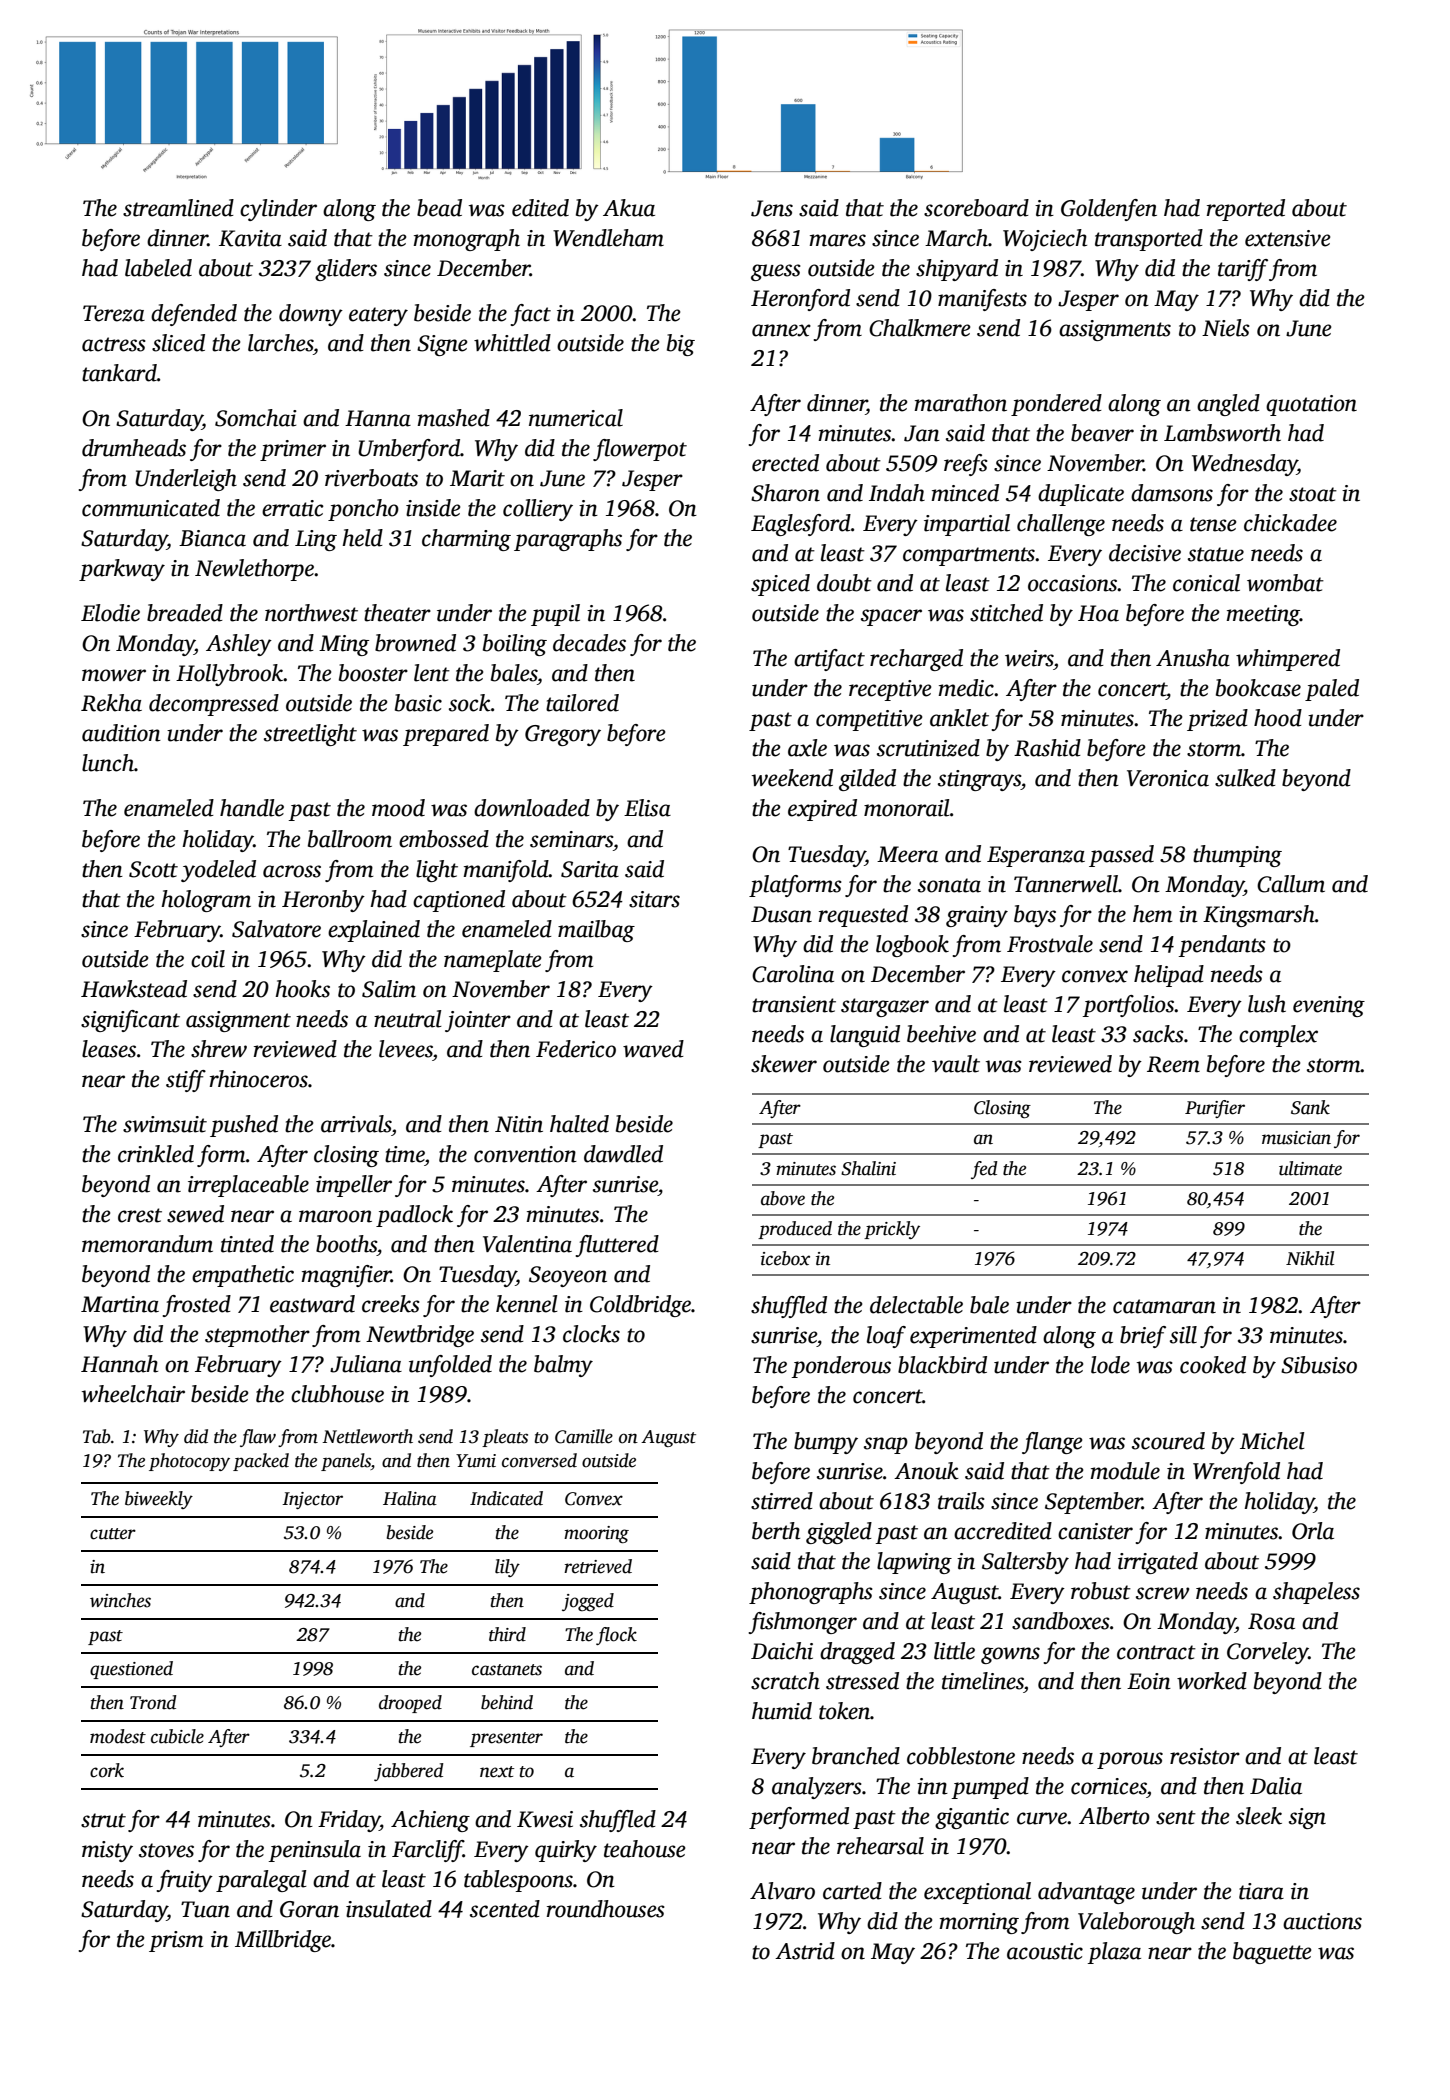 The image size is (1450, 2100). I want to click on prism, so click(176, 1941).
